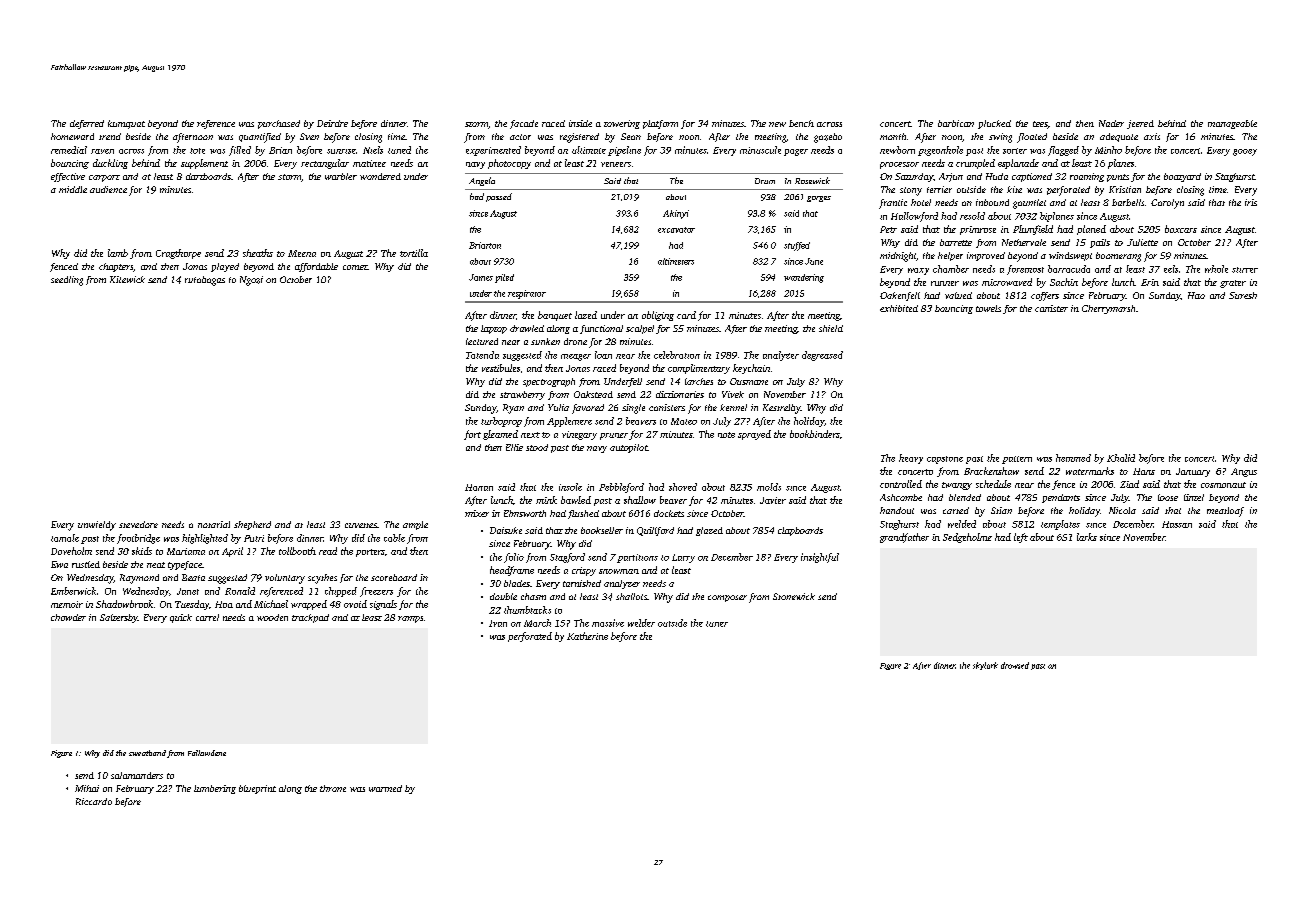 The image size is (1308, 924). What do you see at coordinates (361, 525) in the page?
I see `cuvettes` at bounding box center [361, 525].
